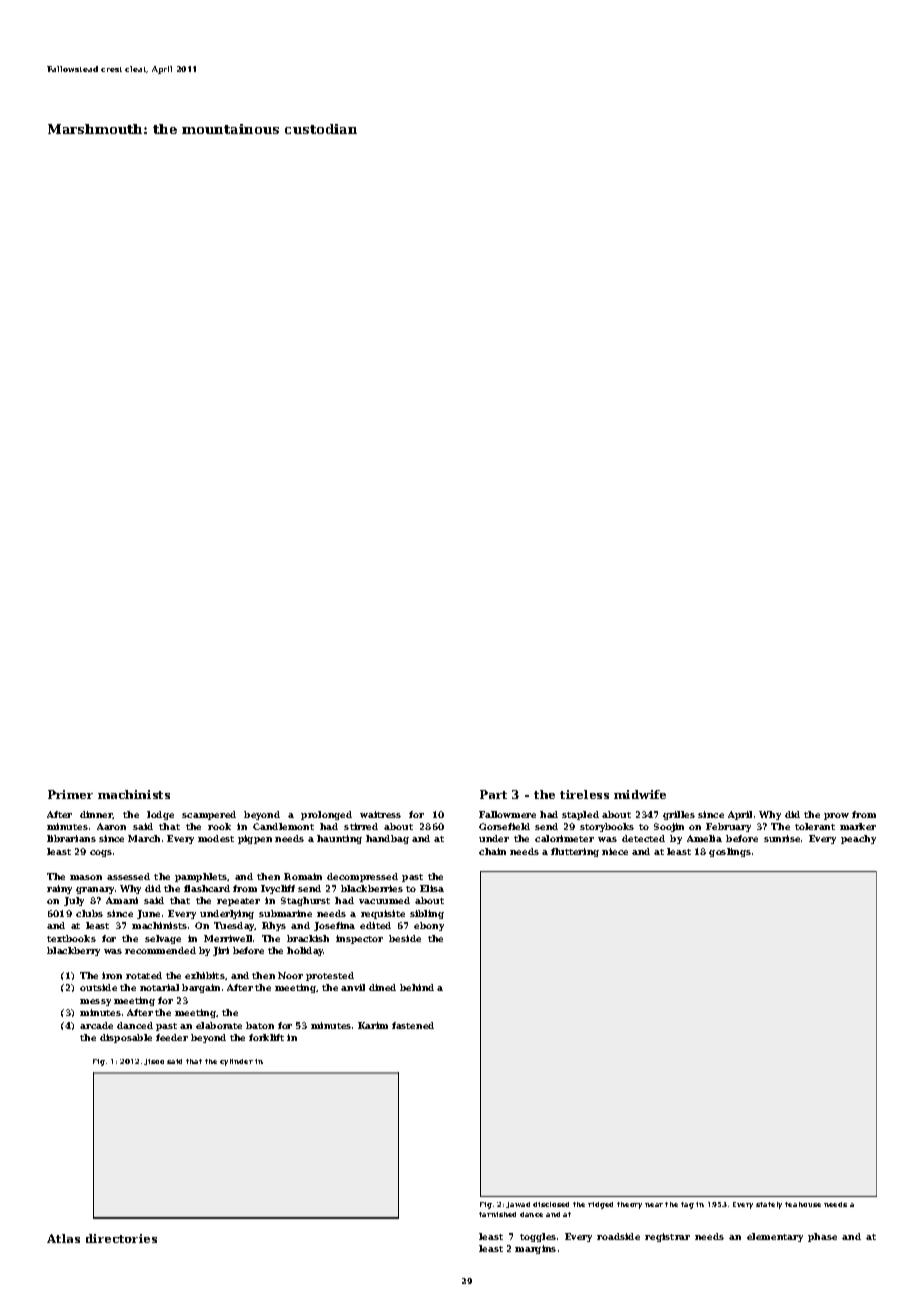 This screenshot has height=1308, width=924. Describe the element at coordinates (59, 889) in the screenshot. I see `rainy` at that location.
